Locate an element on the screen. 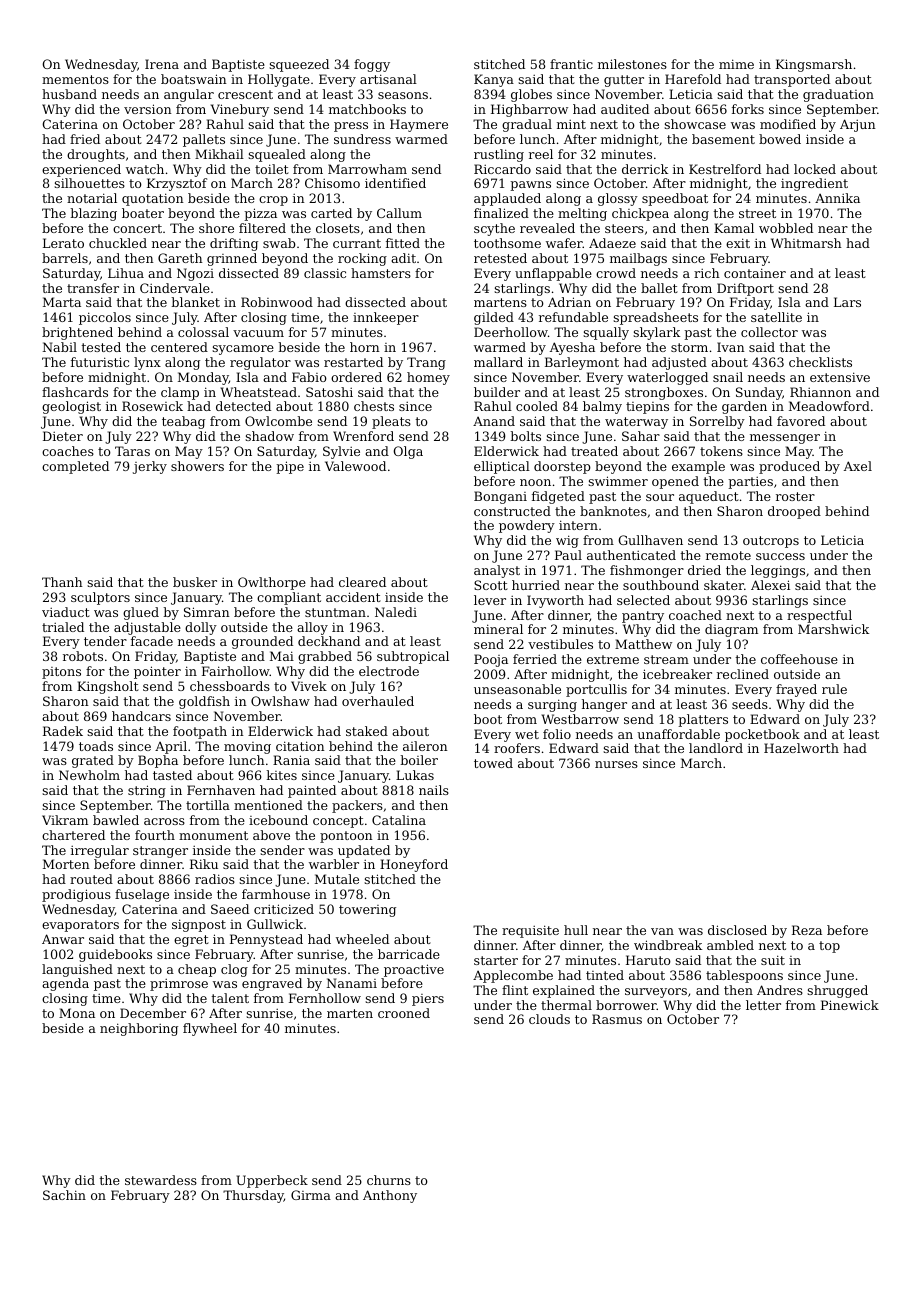 The width and height of the screenshot is (924, 1308). pallets is located at coordinates (204, 140).
